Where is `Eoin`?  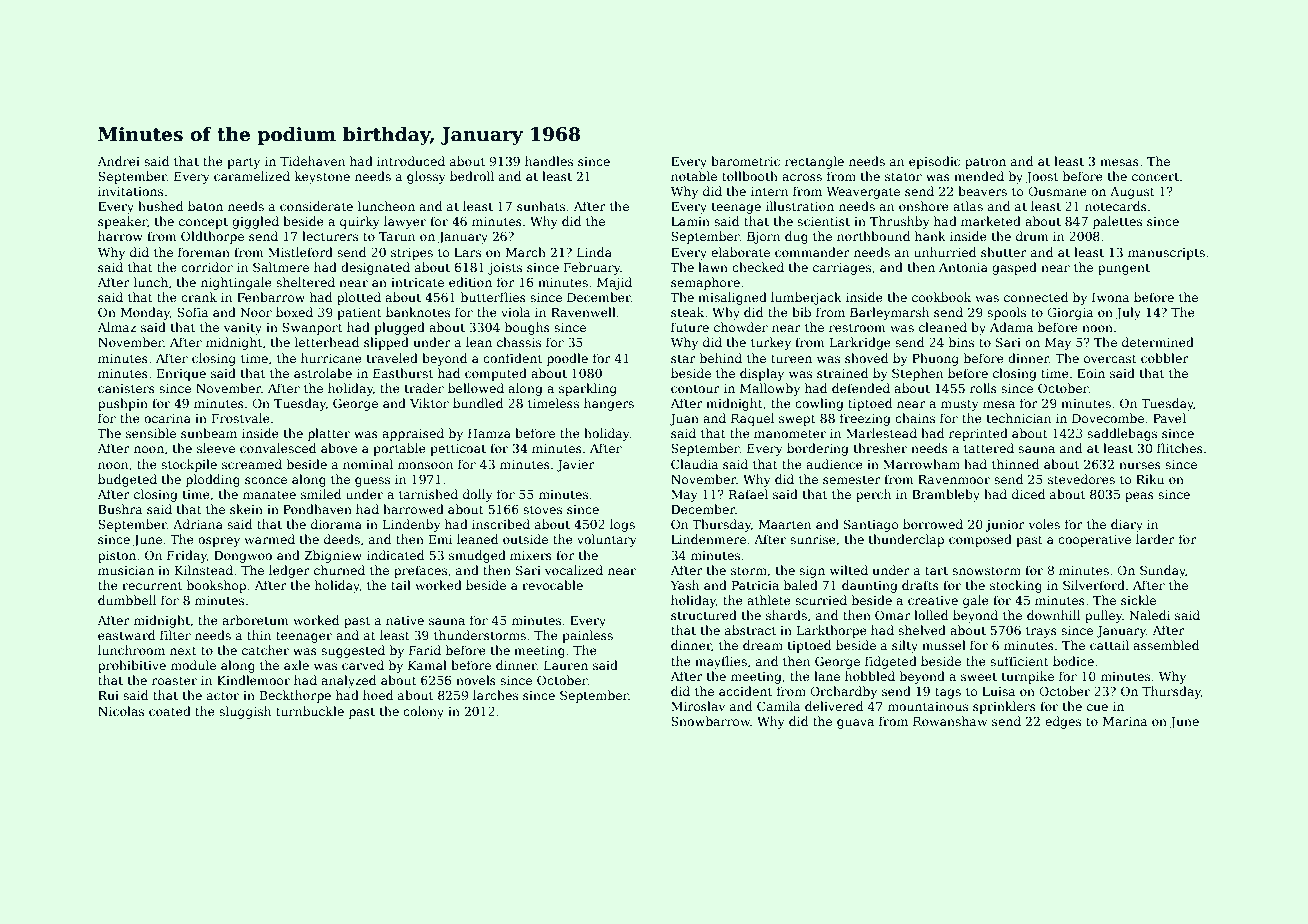 Eoin is located at coordinates (1091, 373).
